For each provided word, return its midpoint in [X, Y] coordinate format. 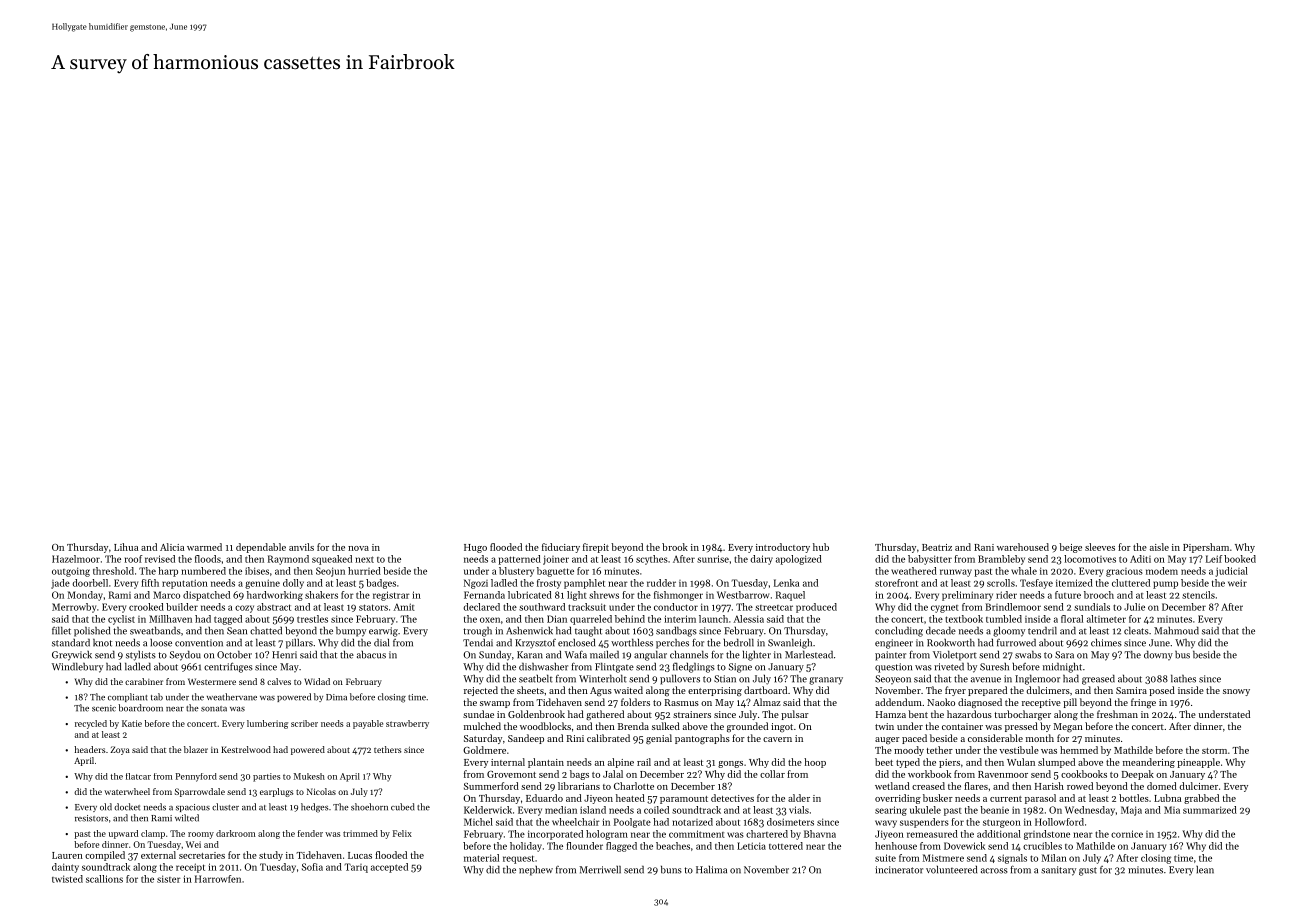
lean [1205, 870]
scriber [304, 723]
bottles [1134, 798]
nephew [536, 871]
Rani [984, 547]
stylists [141, 656]
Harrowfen [218, 879]
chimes [1106, 643]
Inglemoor [1037, 680]
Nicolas [321, 791]
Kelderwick [488, 810]
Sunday [495, 656]
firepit [596, 548]
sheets [530, 690]
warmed [204, 547]
